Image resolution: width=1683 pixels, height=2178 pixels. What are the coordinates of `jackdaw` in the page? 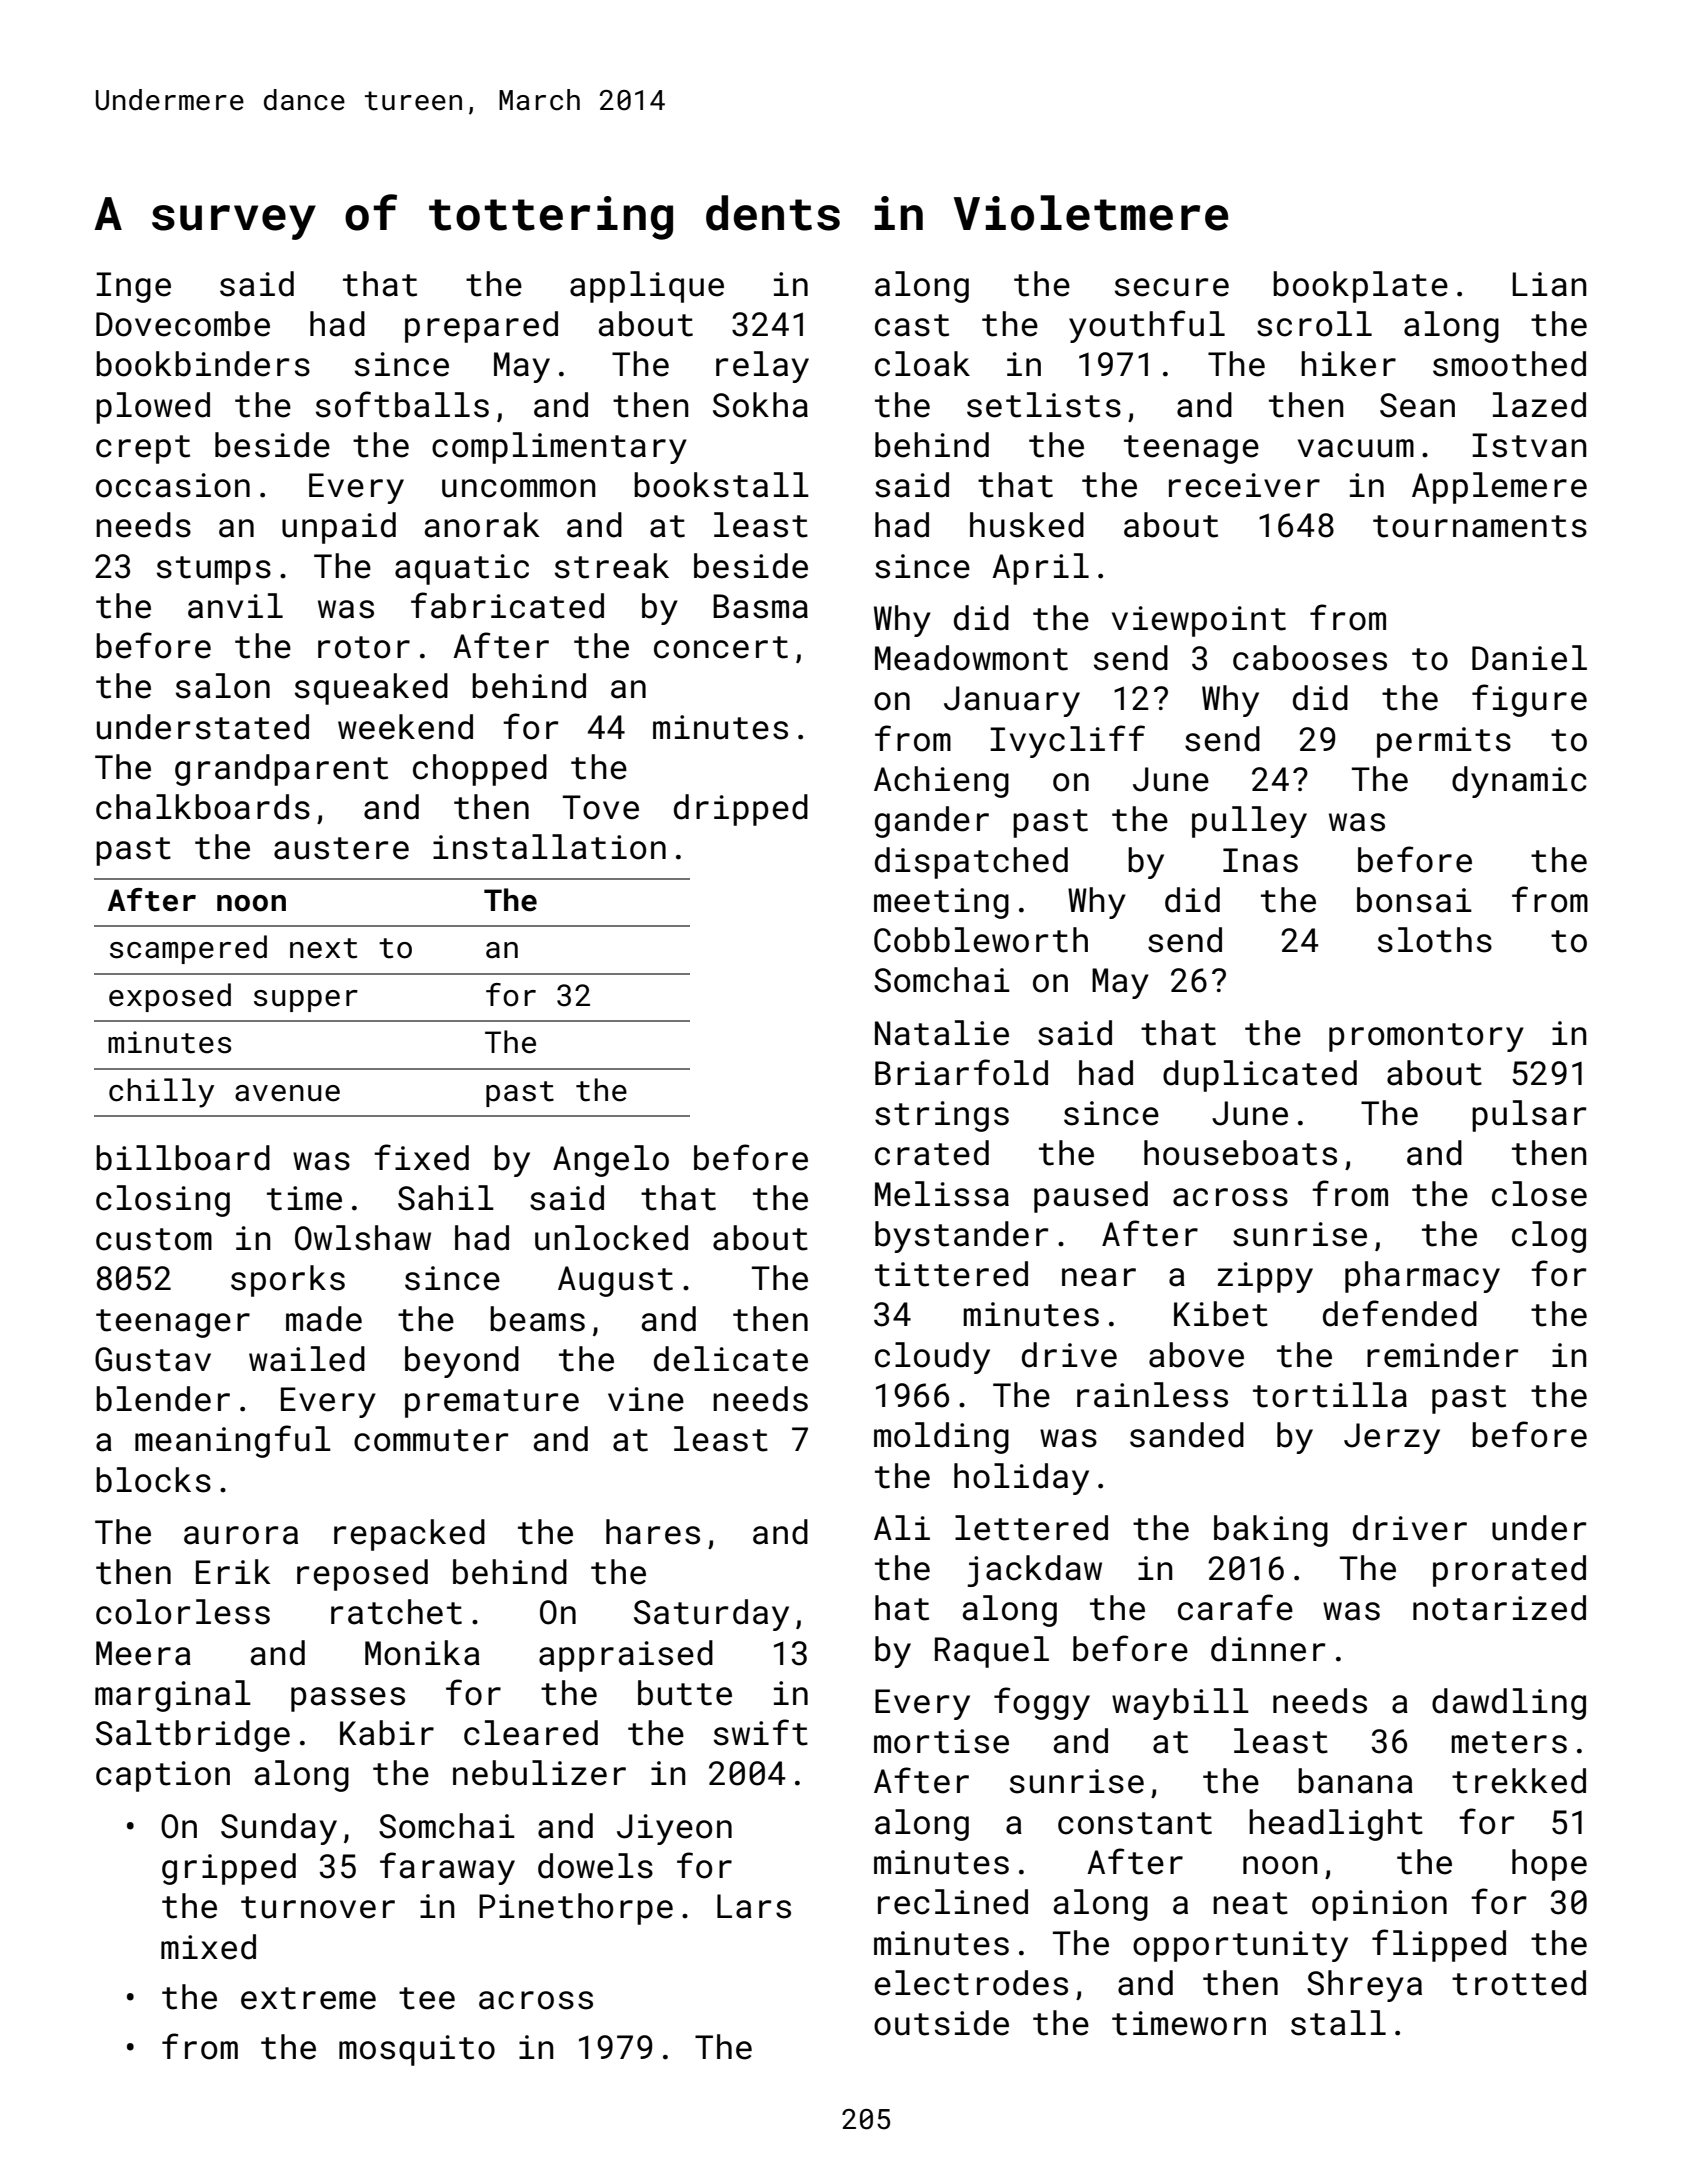 It's located at (1034, 1571).
